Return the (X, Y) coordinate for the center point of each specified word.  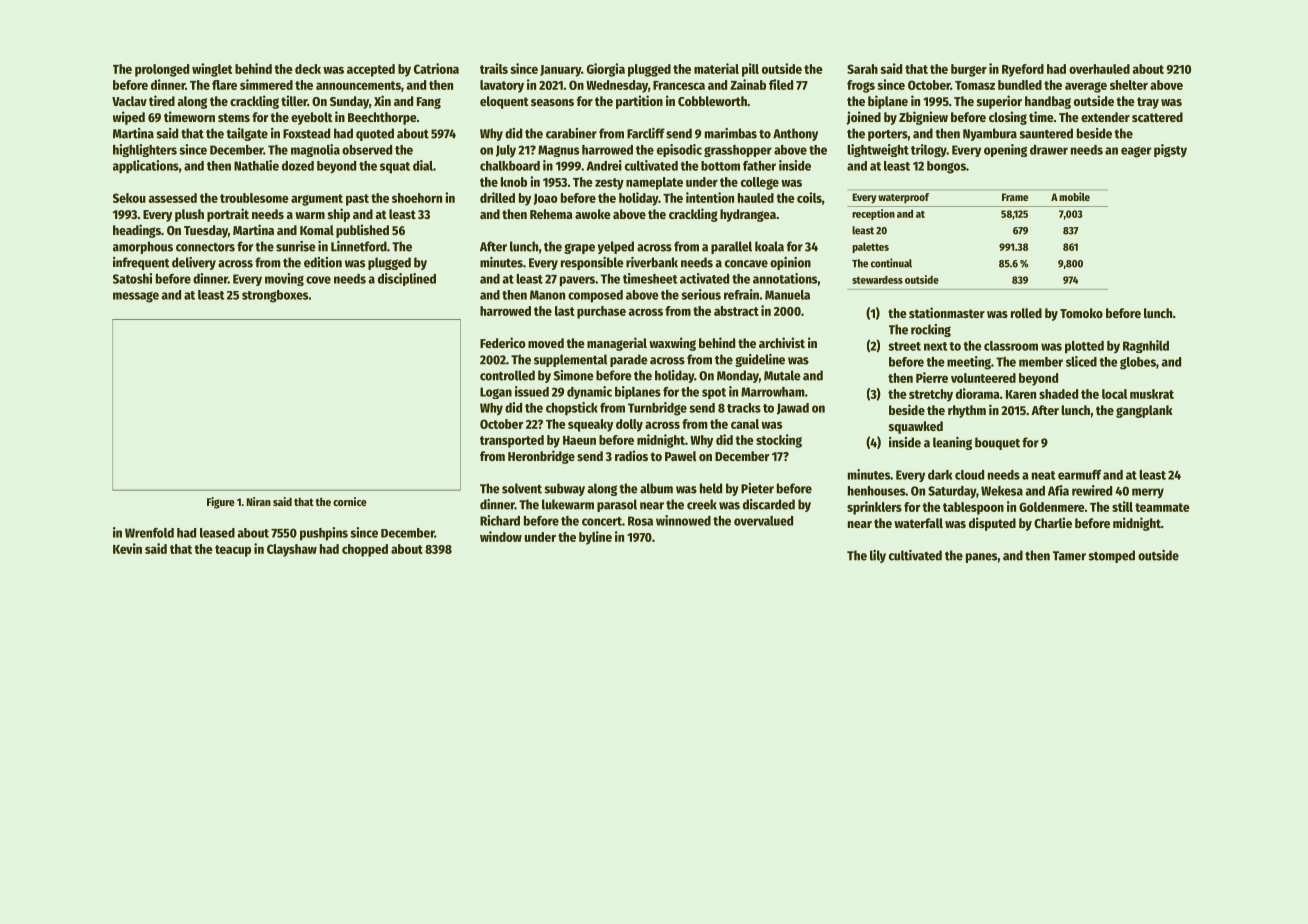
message (136, 297)
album (656, 488)
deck (308, 69)
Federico (503, 342)
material (716, 68)
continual (891, 263)
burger (969, 70)
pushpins (324, 534)
